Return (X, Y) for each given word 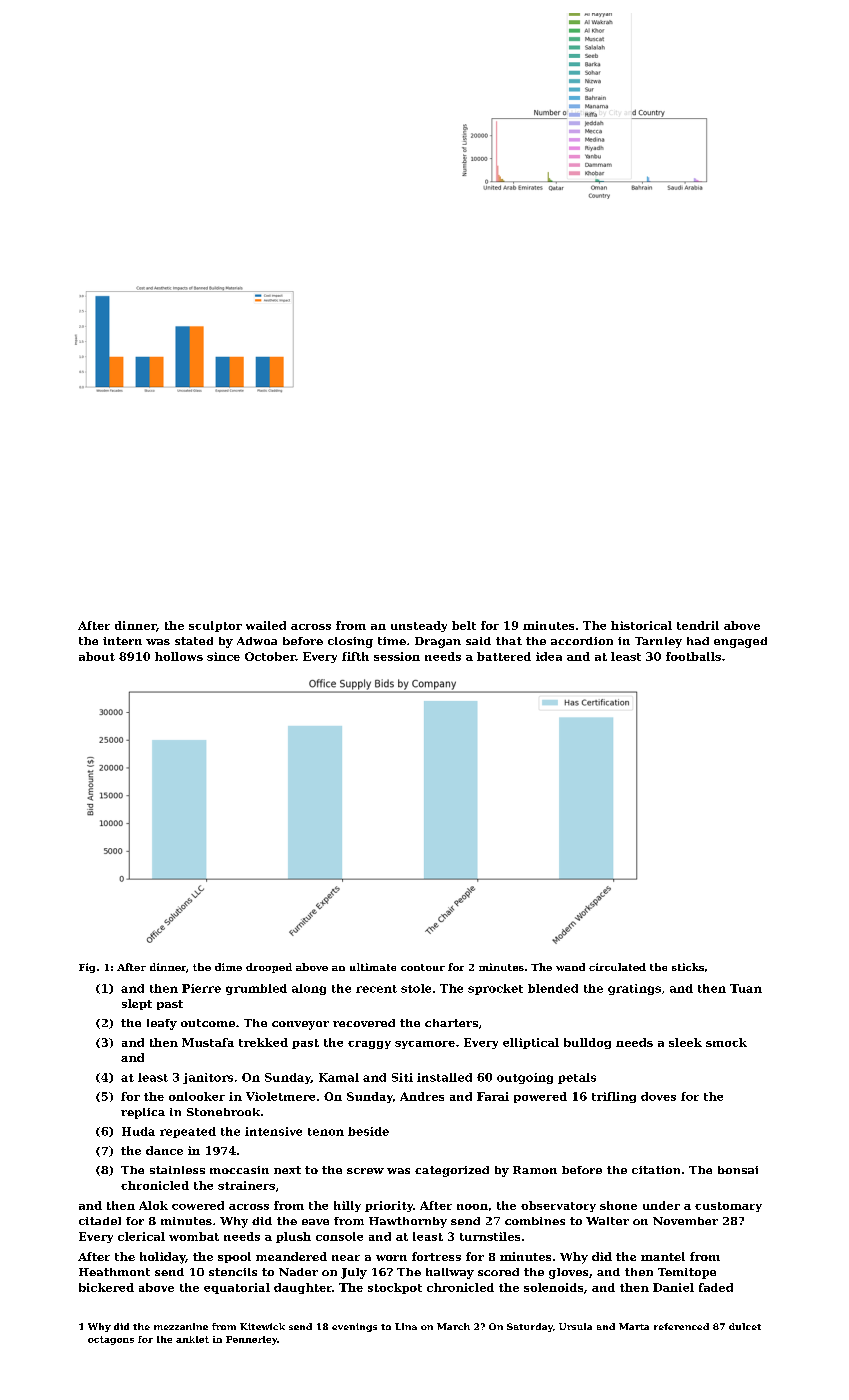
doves (658, 1096)
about (97, 656)
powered (540, 1097)
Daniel (673, 1287)
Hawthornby (408, 1222)
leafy (162, 1024)
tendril (698, 625)
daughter (303, 1288)
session (397, 656)
